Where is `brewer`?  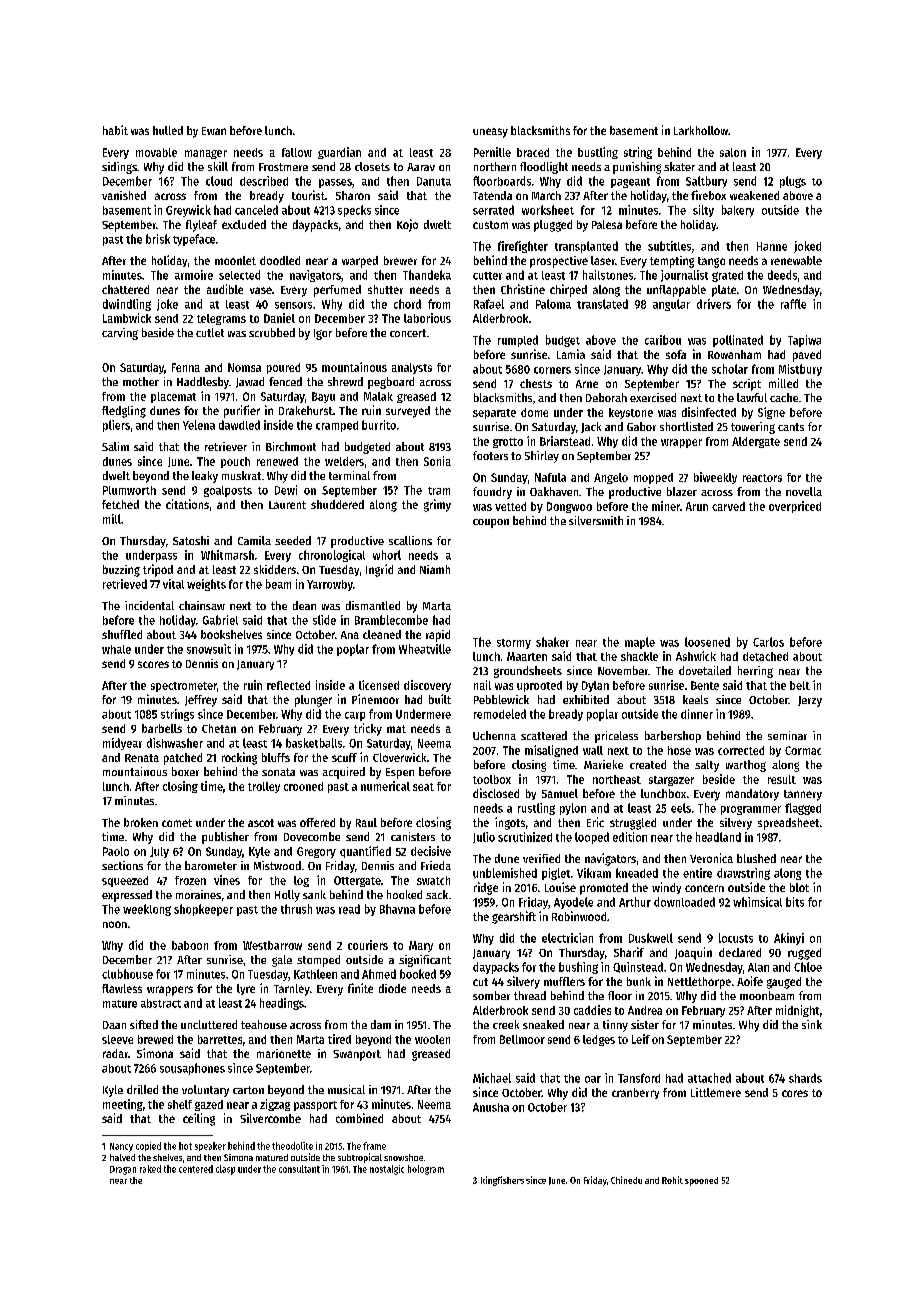 brewer is located at coordinates (400, 260).
